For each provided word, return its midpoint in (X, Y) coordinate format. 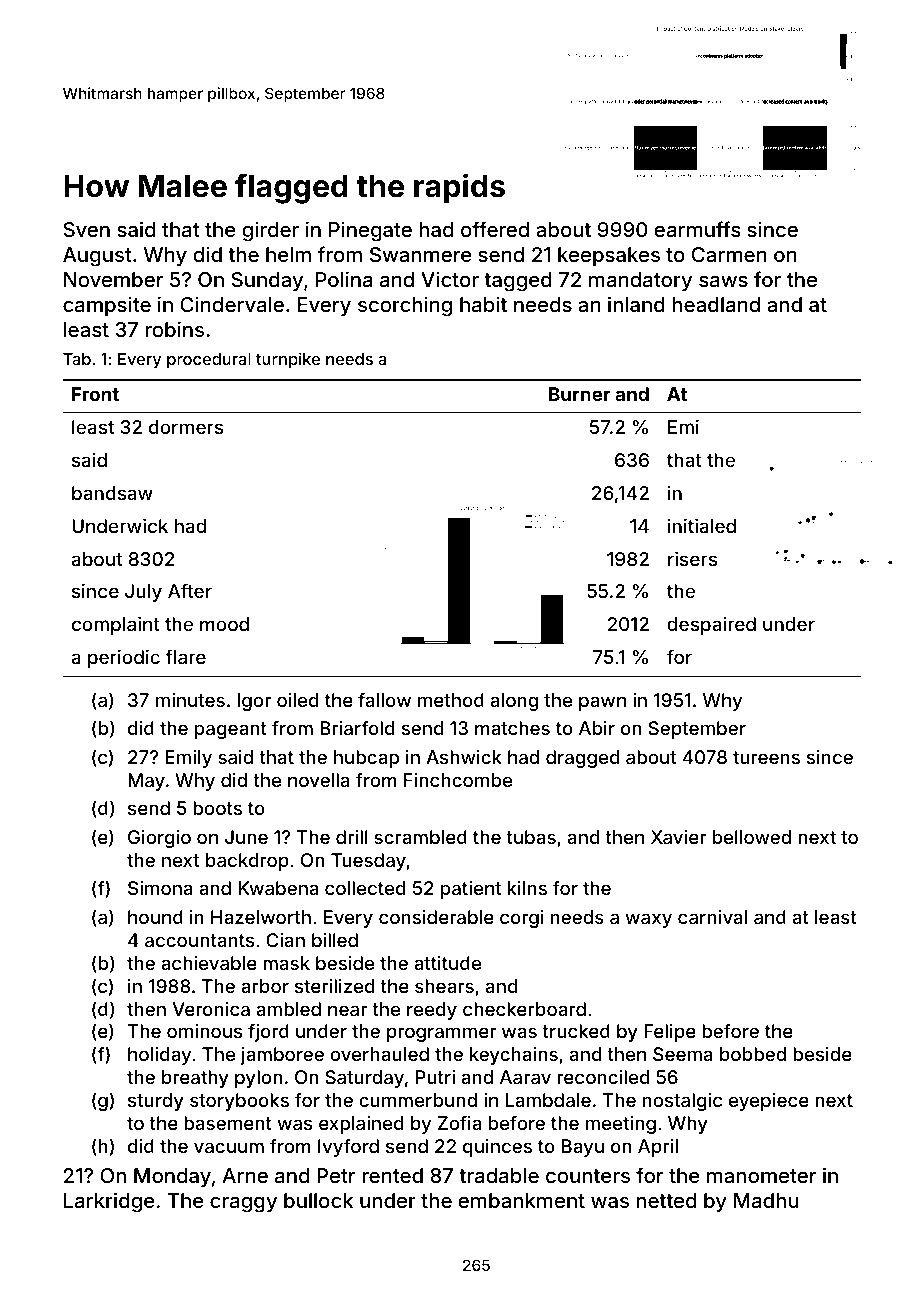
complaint (116, 625)
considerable (436, 917)
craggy (243, 1204)
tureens (766, 757)
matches (512, 728)
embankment (521, 1200)
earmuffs (697, 229)
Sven (86, 229)
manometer (761, 1176)
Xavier (678, 837)
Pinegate (370, 231)
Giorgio (159, 839)
